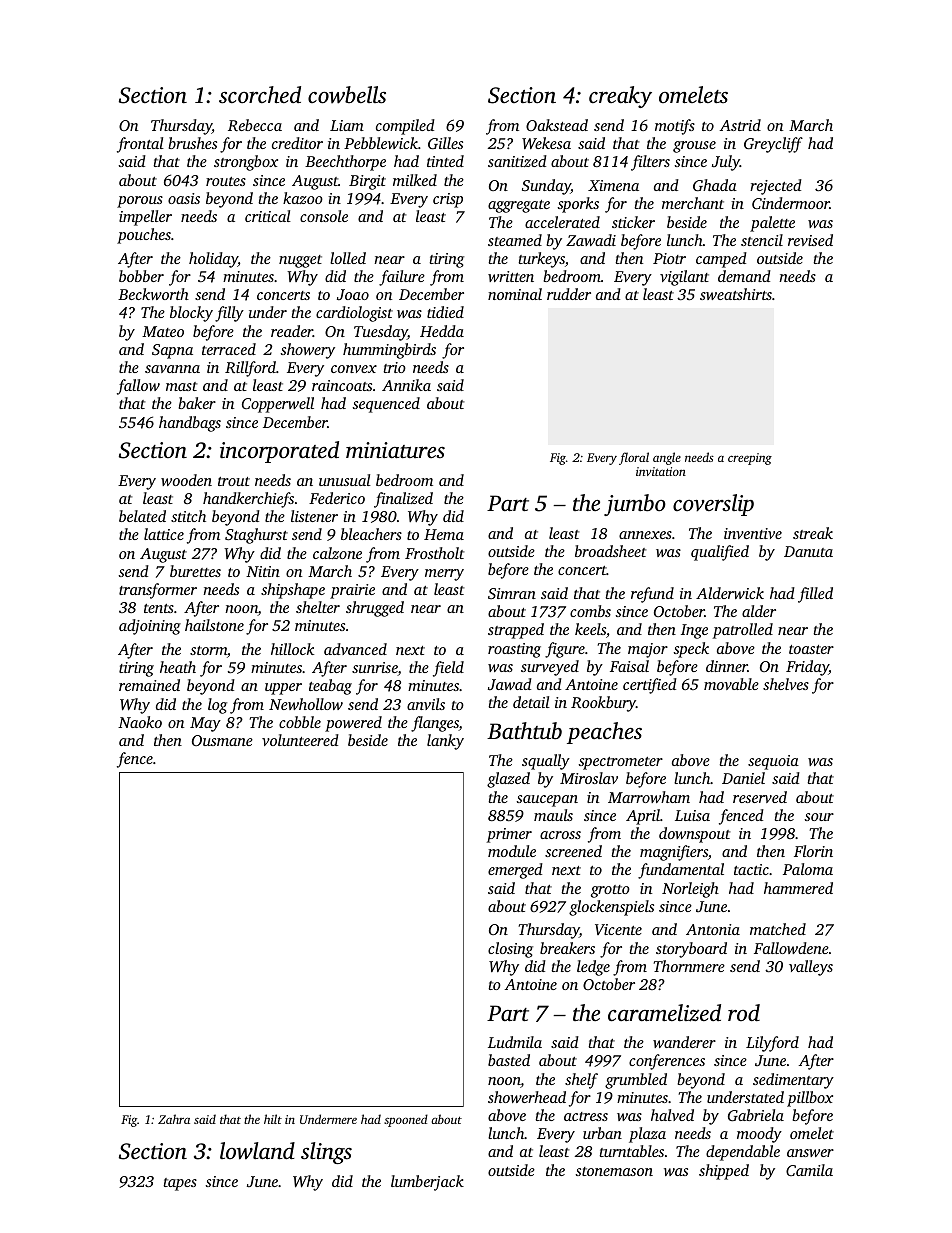 The image size is (952, 1233). Describe the element at coordinates (798, 888) in the screenshot. I see `hammered` at that location.
